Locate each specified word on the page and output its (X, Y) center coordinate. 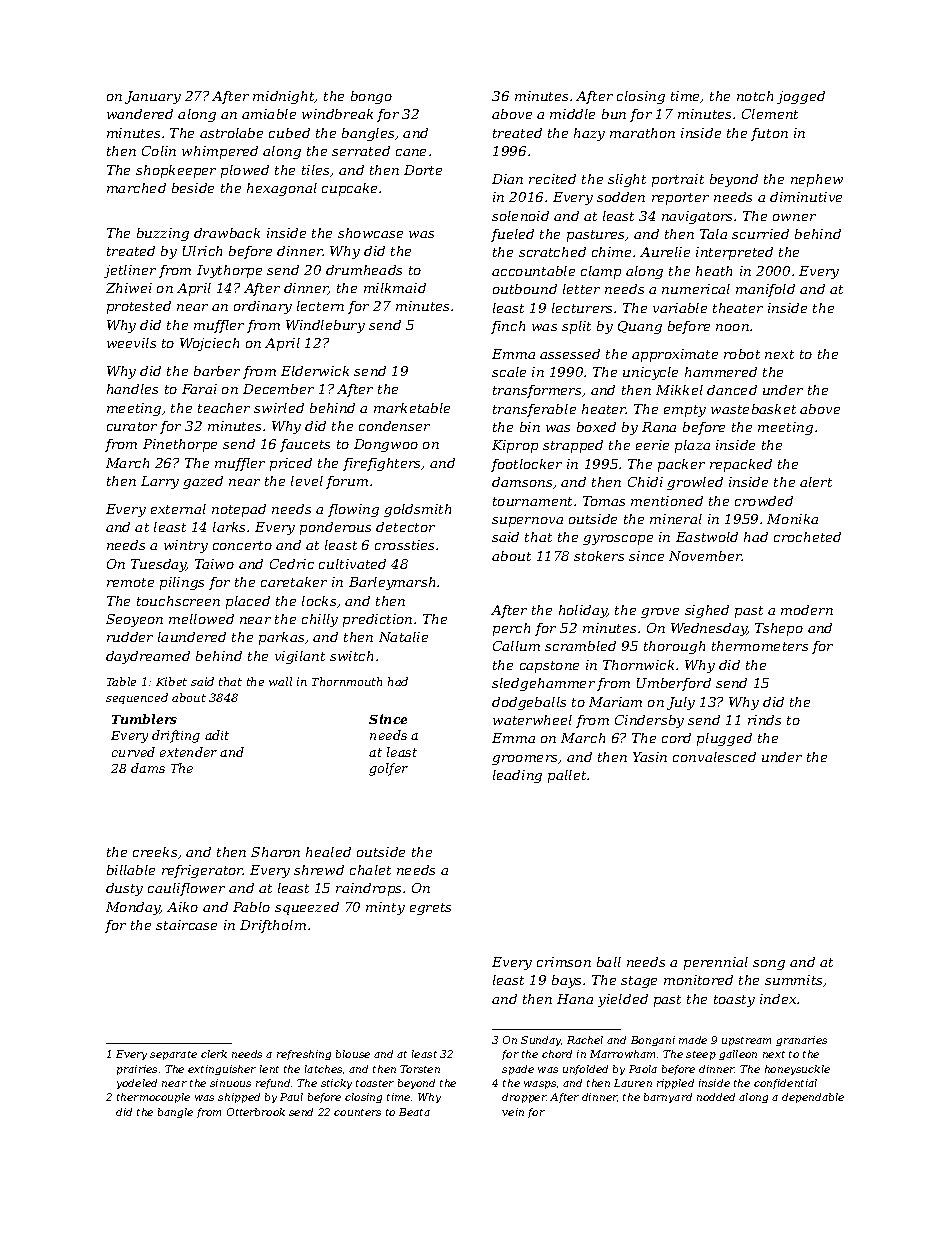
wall (280, 681)
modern (807, 610)
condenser (394, 426)
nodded (716, 1097)
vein (513, 1112)
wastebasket (753, 409)
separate (173, 1055)
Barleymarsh (392, 583)
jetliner (130, 271)
